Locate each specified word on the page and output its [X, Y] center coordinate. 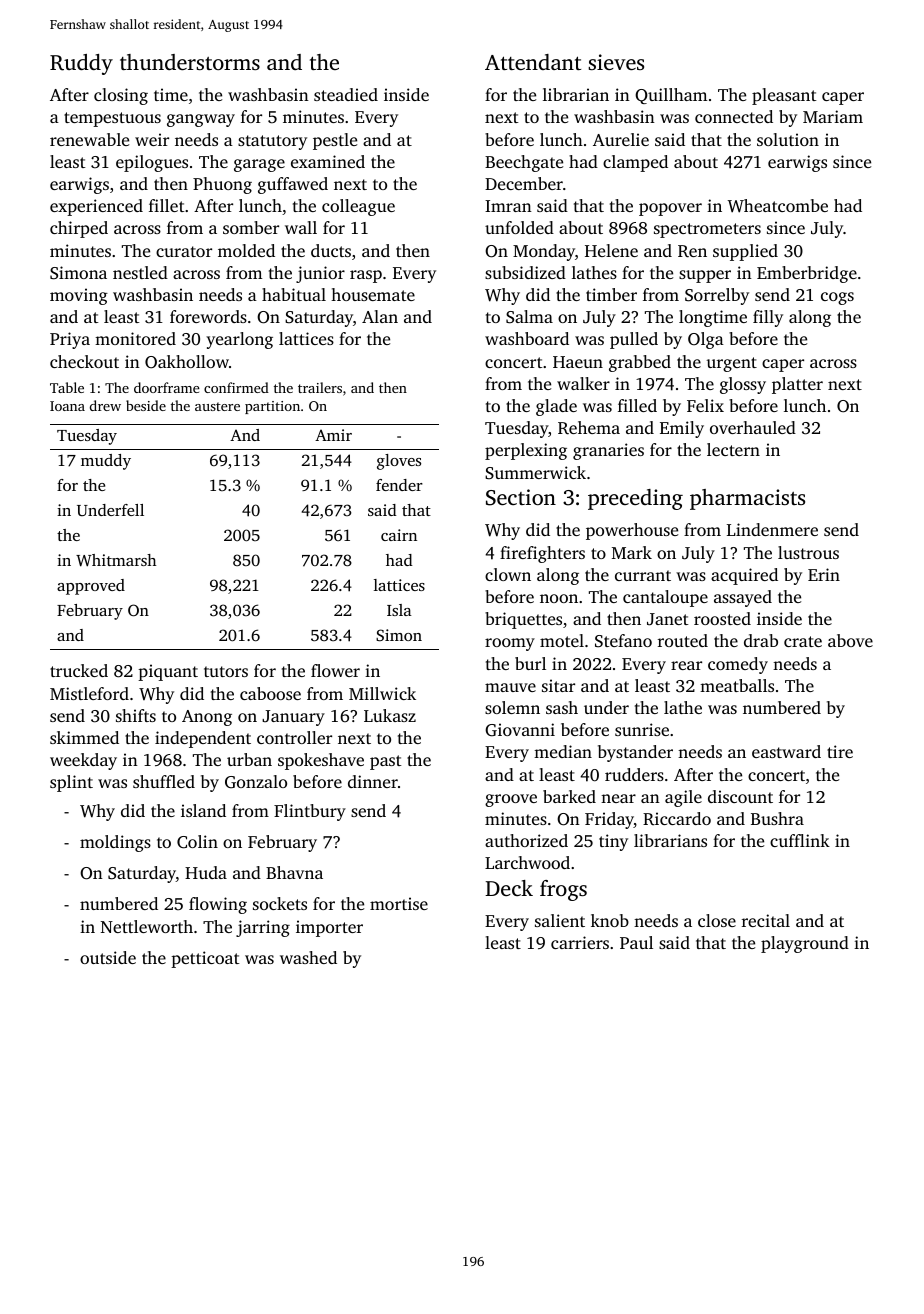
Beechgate [524, 163]
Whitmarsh [116, 560]
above [850, 640]
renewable [89, 139]
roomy [510, 644]
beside [146, 405]
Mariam [833, 116]
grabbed [640, 363]
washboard [527, 338]
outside [108, 957]
